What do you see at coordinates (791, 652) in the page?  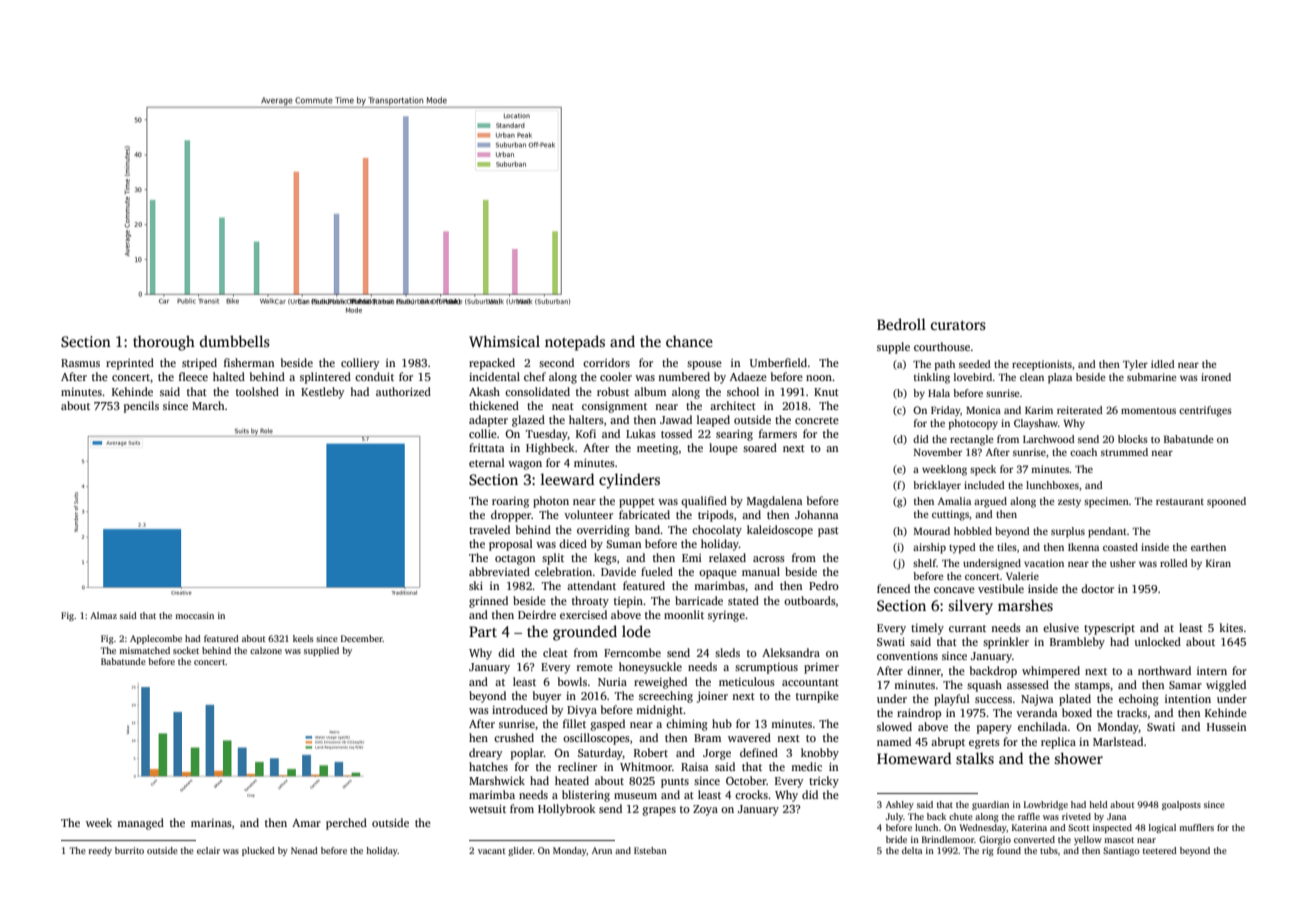 I see `Aleksandra` at bounding box center [791, 652].
